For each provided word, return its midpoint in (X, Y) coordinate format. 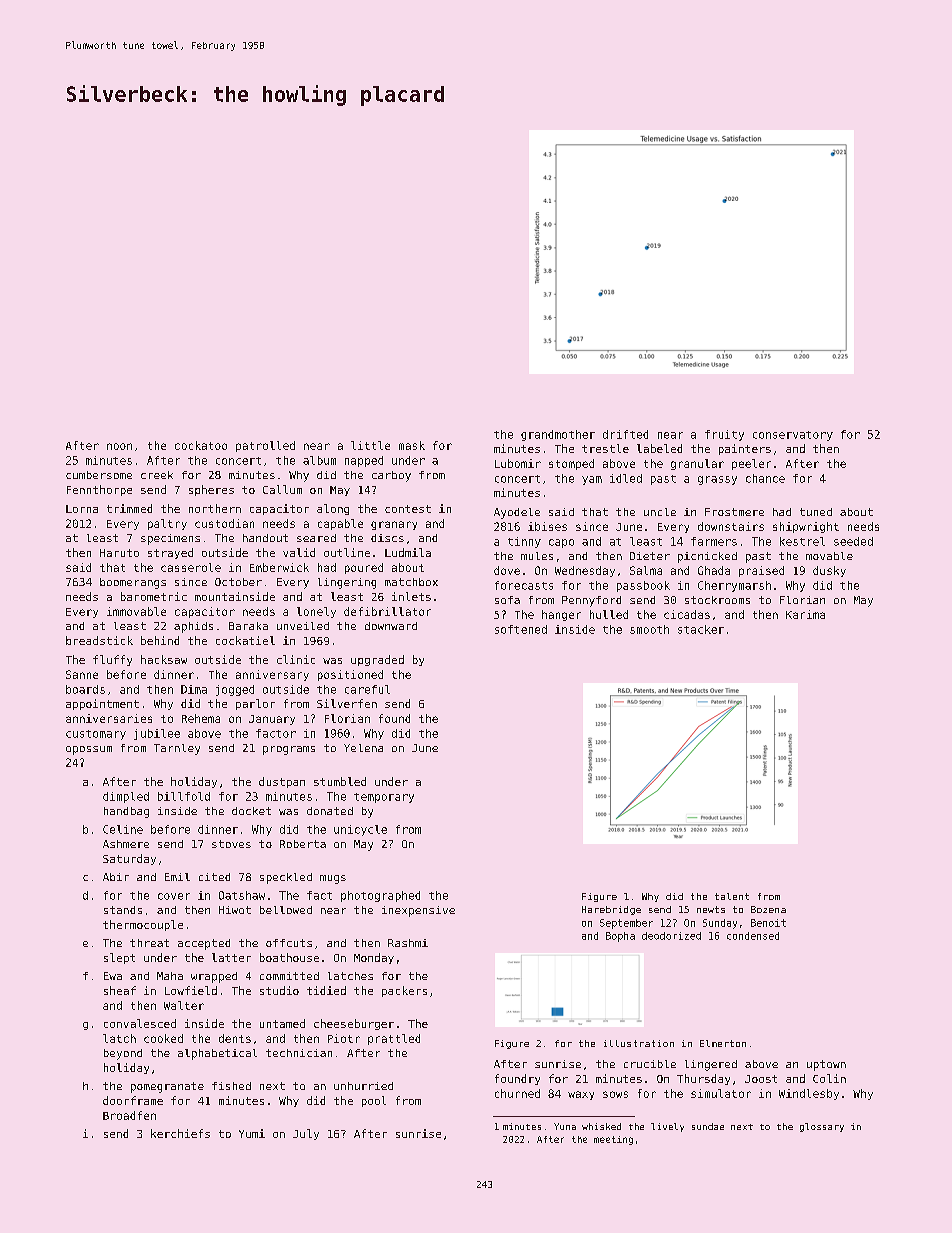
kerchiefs (180, 1133)
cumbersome (99, 475)
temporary (384, 798)
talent (732, 896)
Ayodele (517, 513)
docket (251, 811)
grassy (717, 480)
